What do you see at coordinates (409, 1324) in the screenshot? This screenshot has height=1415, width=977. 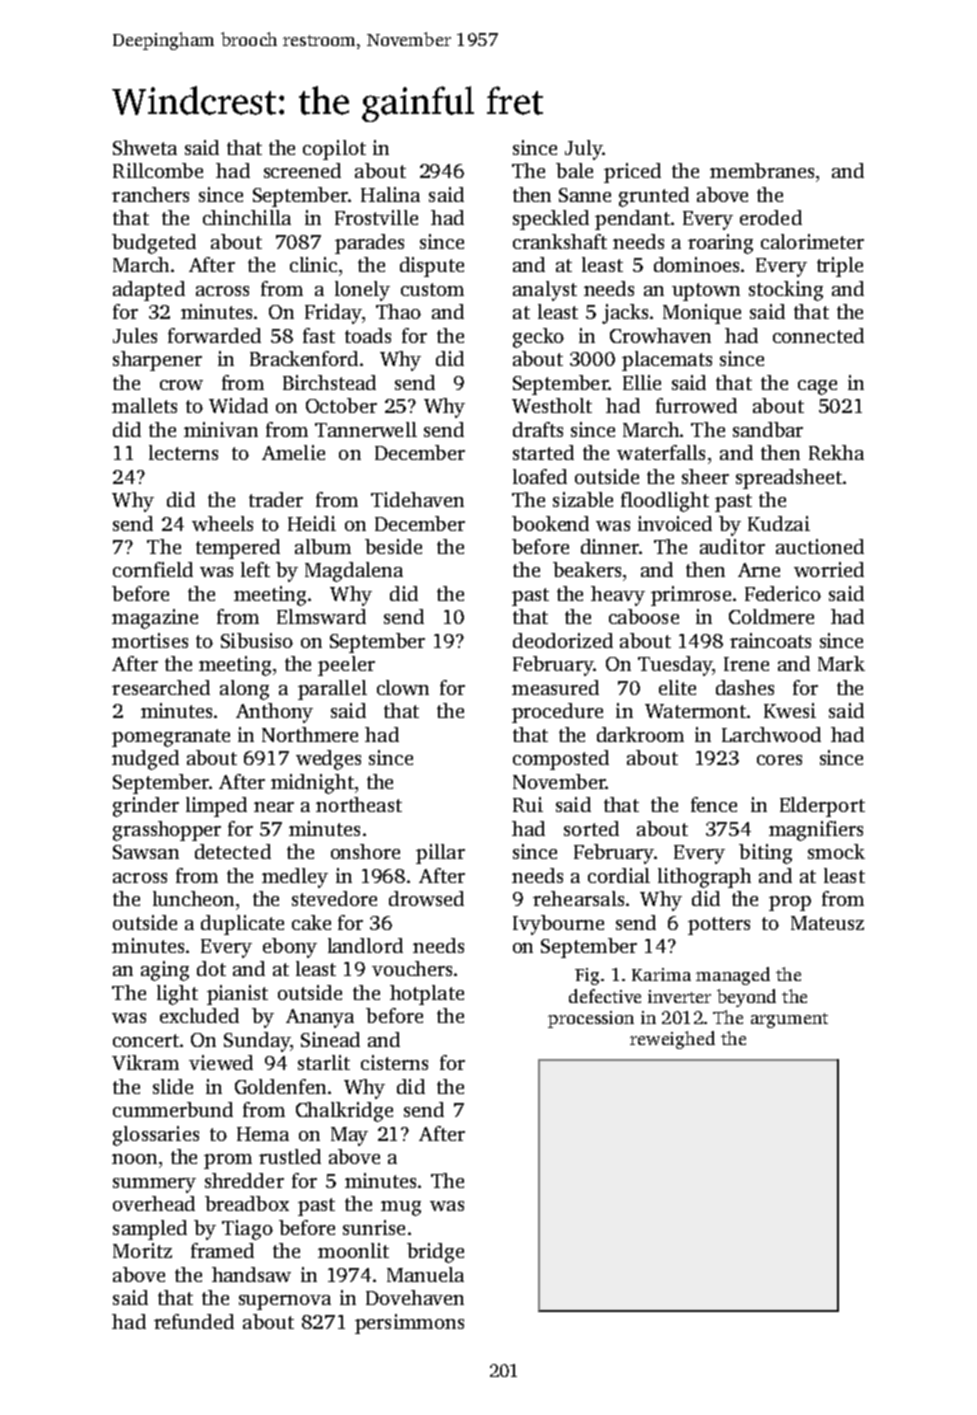 I see `persimmons` at bounding box center [409, 1324].
